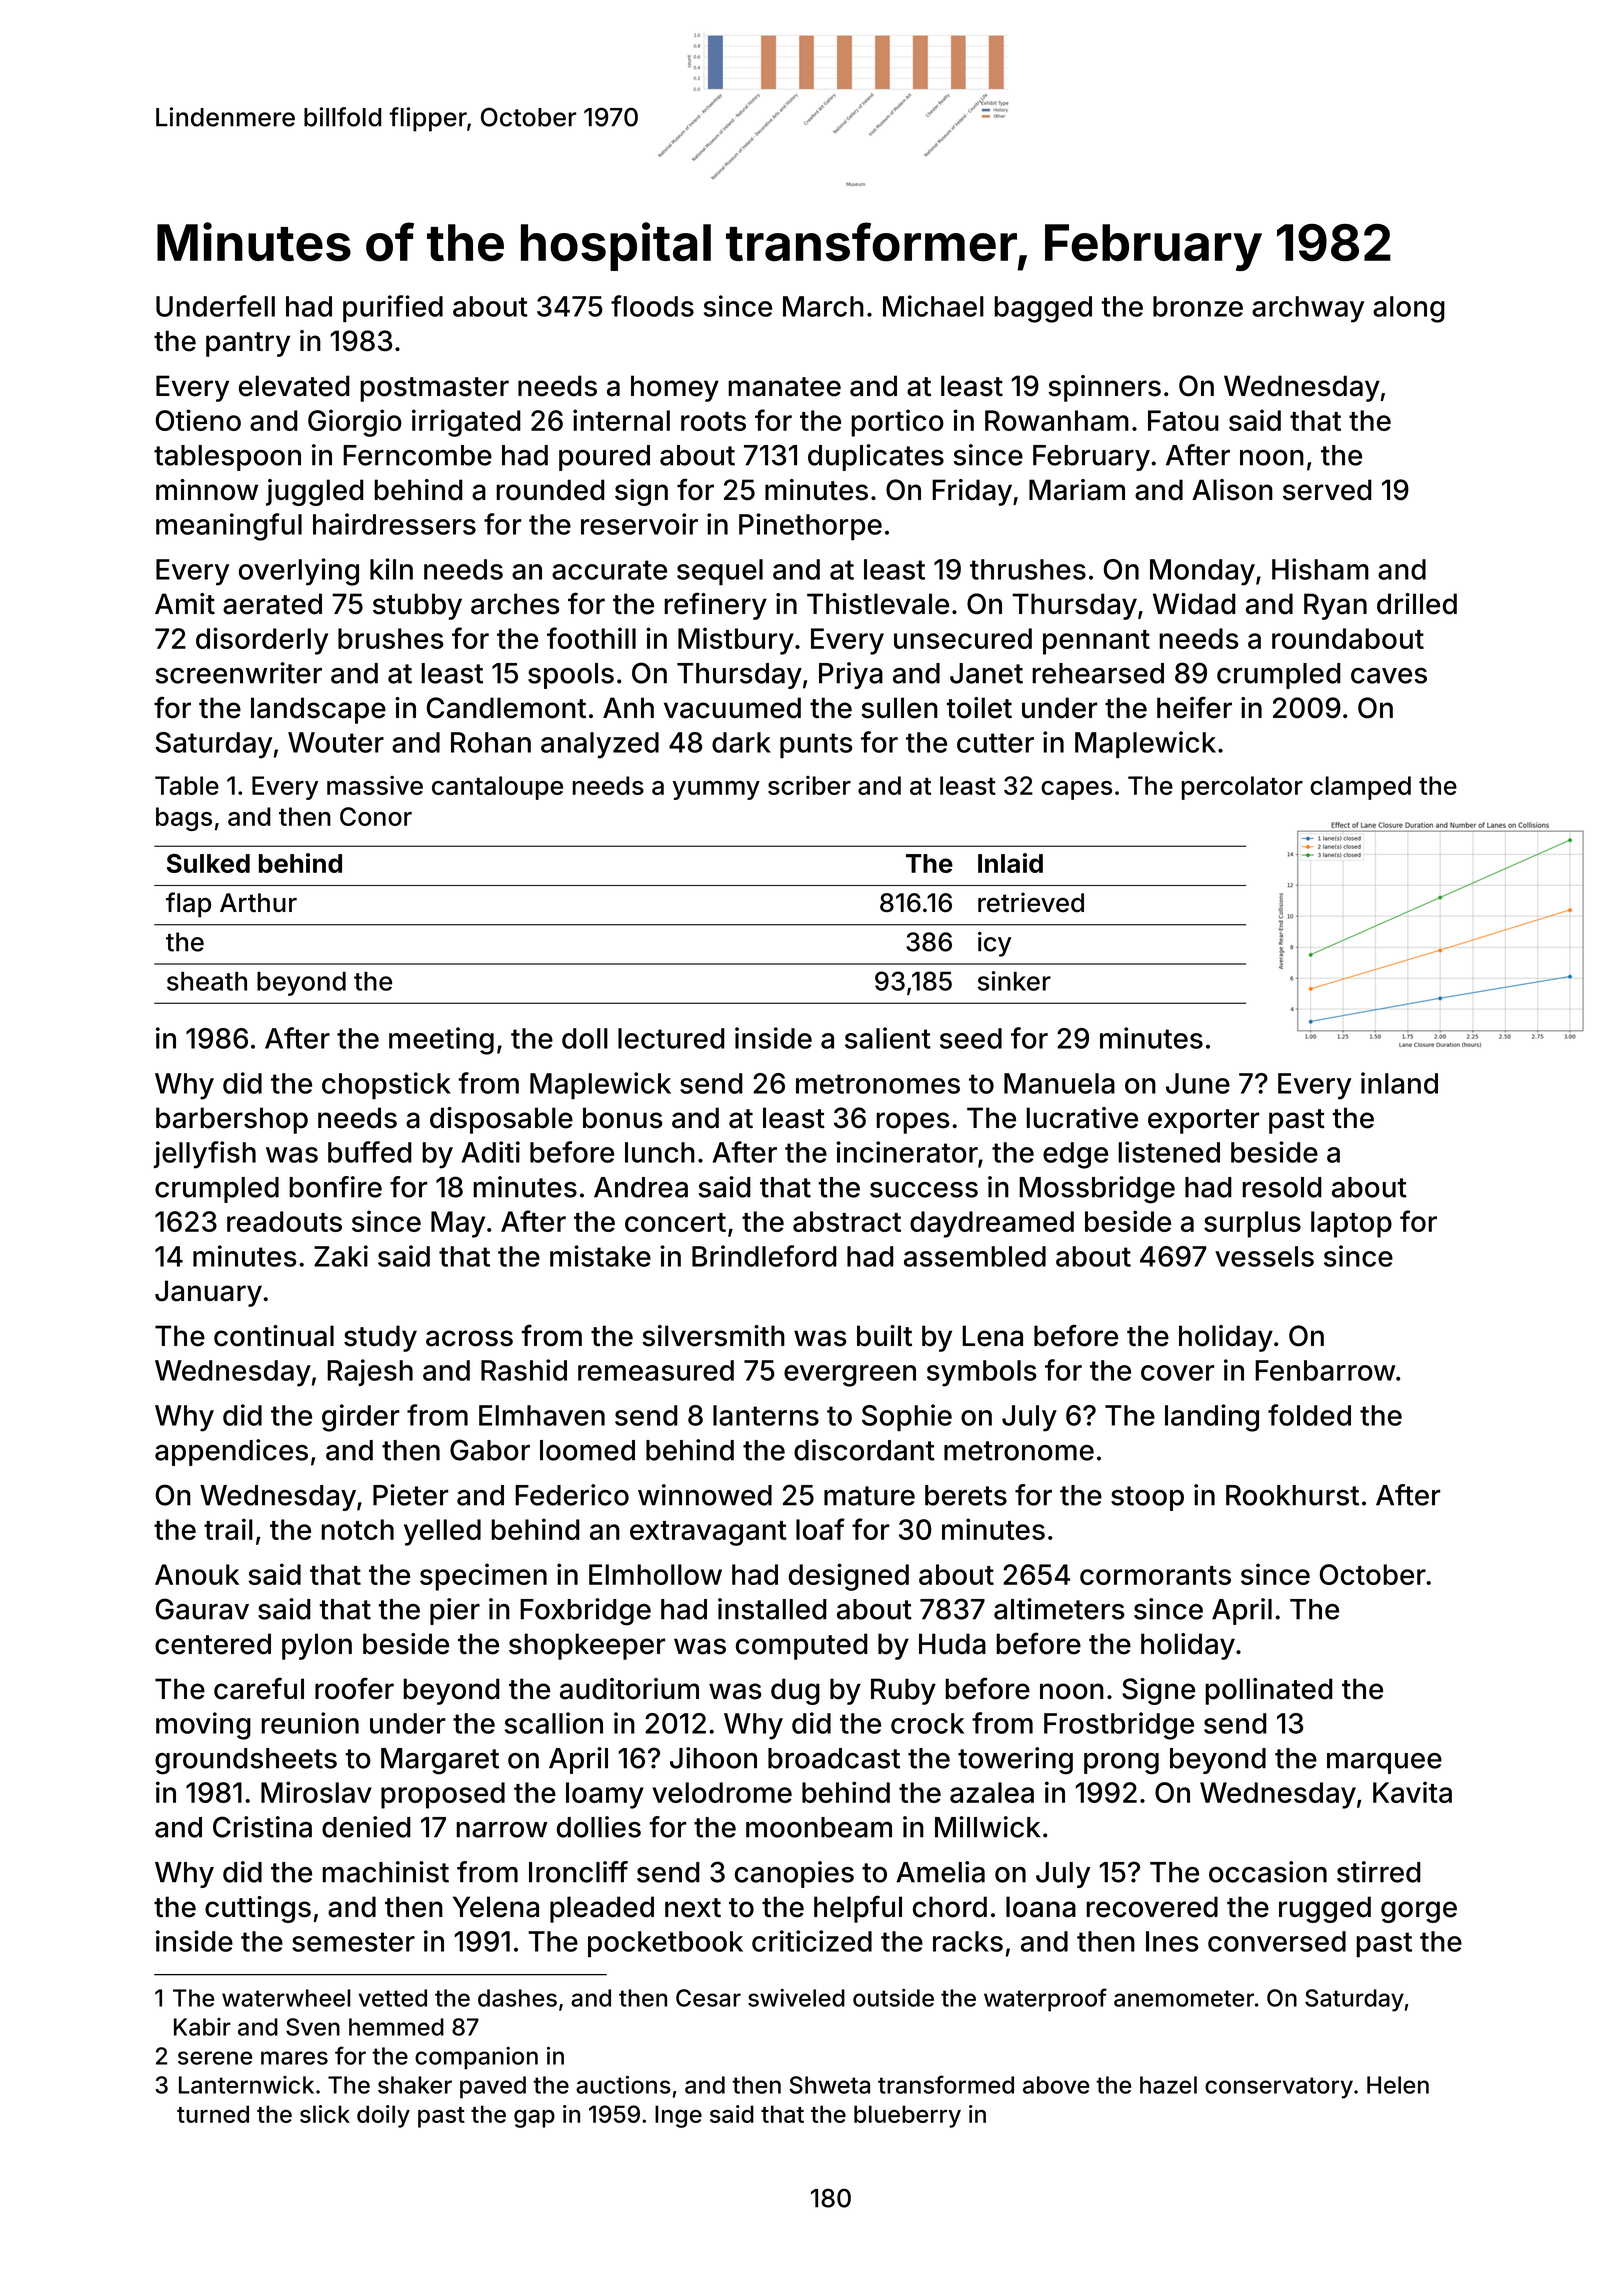 This image has width=1620, height=2292. What do you see at coordinates (1325, 1370) in the image?
I see `Fenbarrow` at bounding box center [1325, 1370].
